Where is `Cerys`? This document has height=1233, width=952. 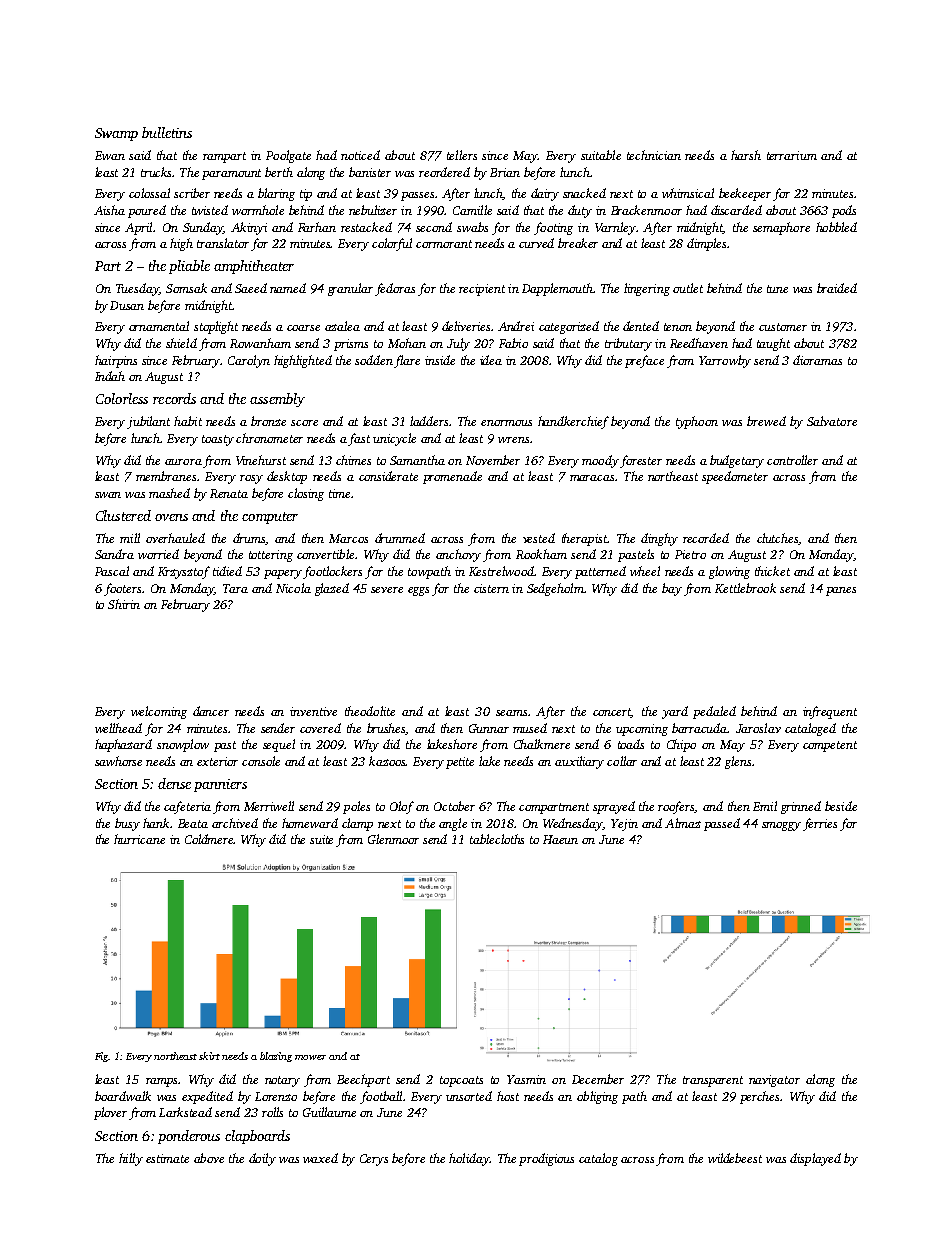
Cerys is located at coordinates (374, 1160).
